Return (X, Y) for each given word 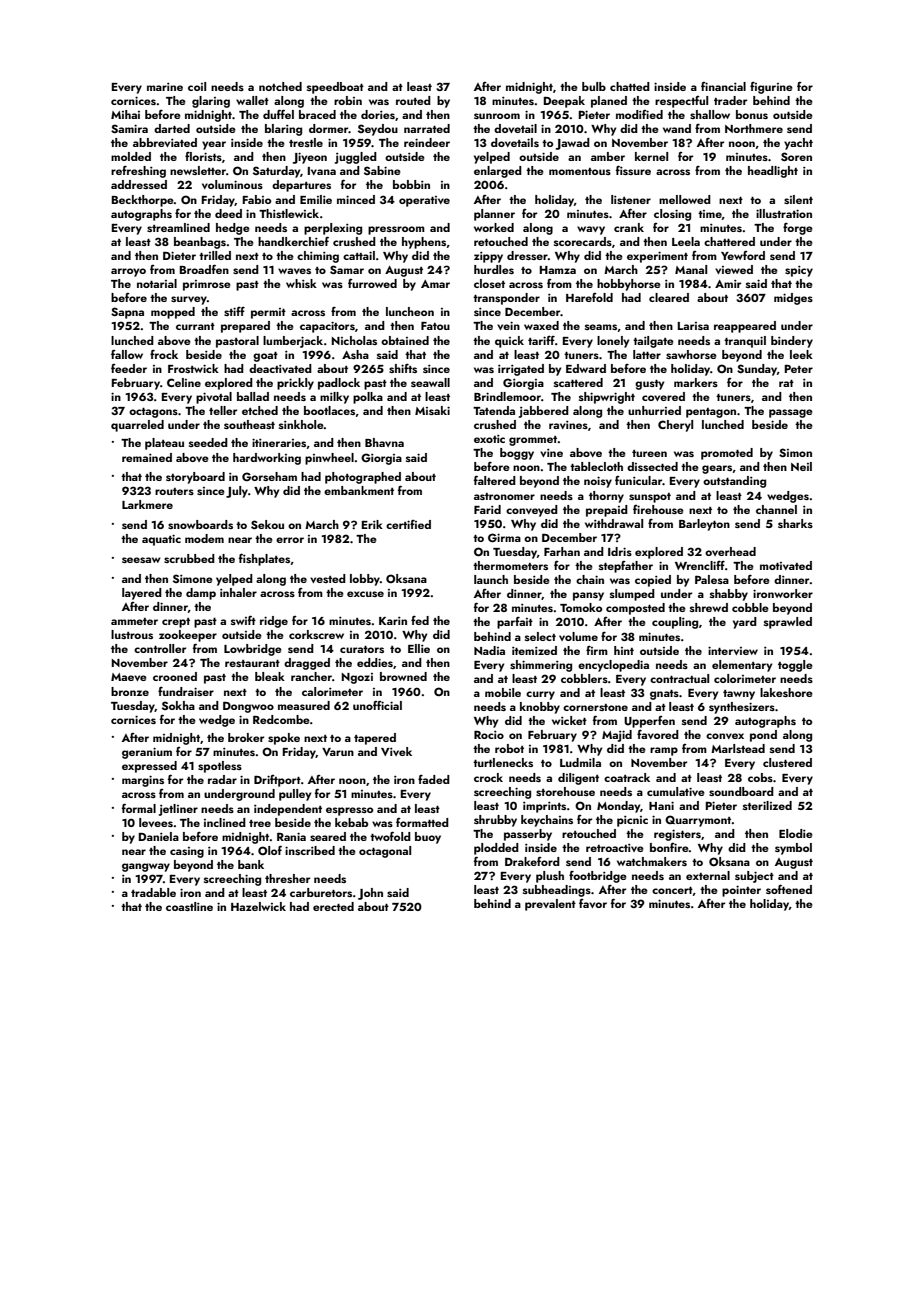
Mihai (125, 114)
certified (408, 524)
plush (550, 877)
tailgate (653, 342)
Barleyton (704, 525)
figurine (771, 88)
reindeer (427, 142)
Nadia (489, 650)
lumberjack (293, 342)
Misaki (432, 410)
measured (304, 705)
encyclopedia (613, 666)
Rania (291, 836)
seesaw (141, 560)
